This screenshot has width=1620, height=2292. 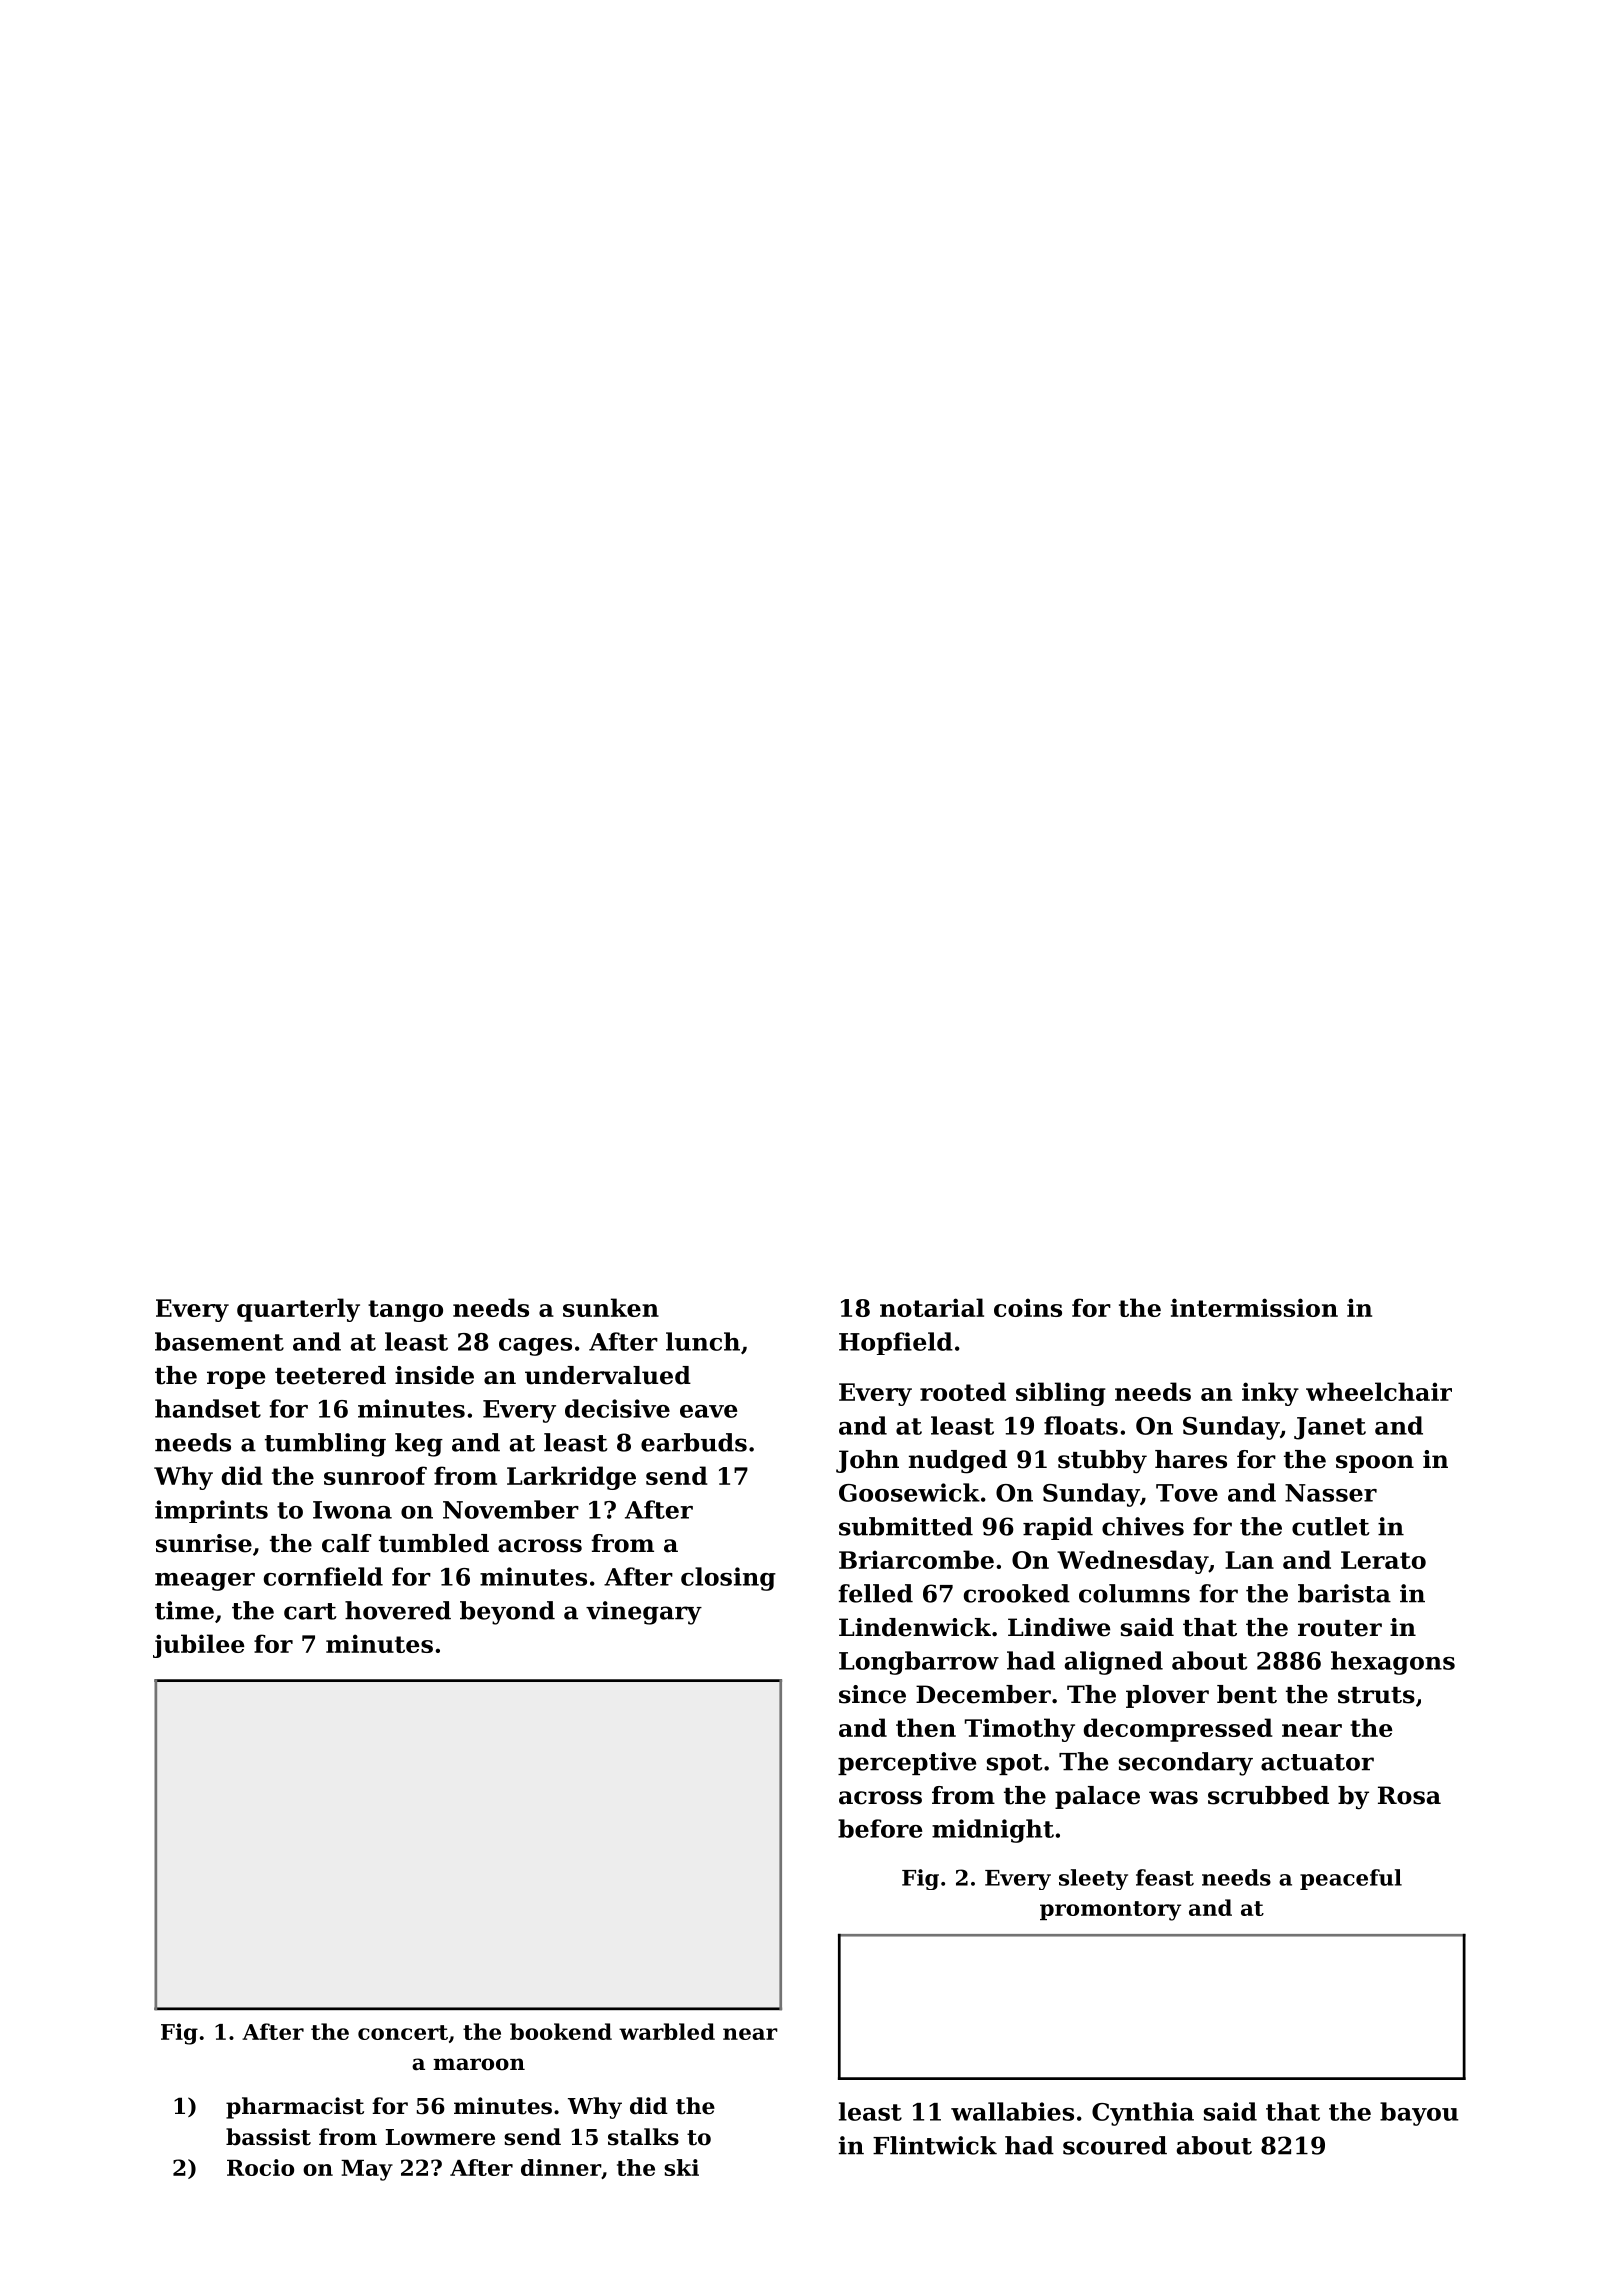 What do you see at coordinates (1247, 1694) in the screenshot?
I see `bent` at bounding box center [1247, 1694].
